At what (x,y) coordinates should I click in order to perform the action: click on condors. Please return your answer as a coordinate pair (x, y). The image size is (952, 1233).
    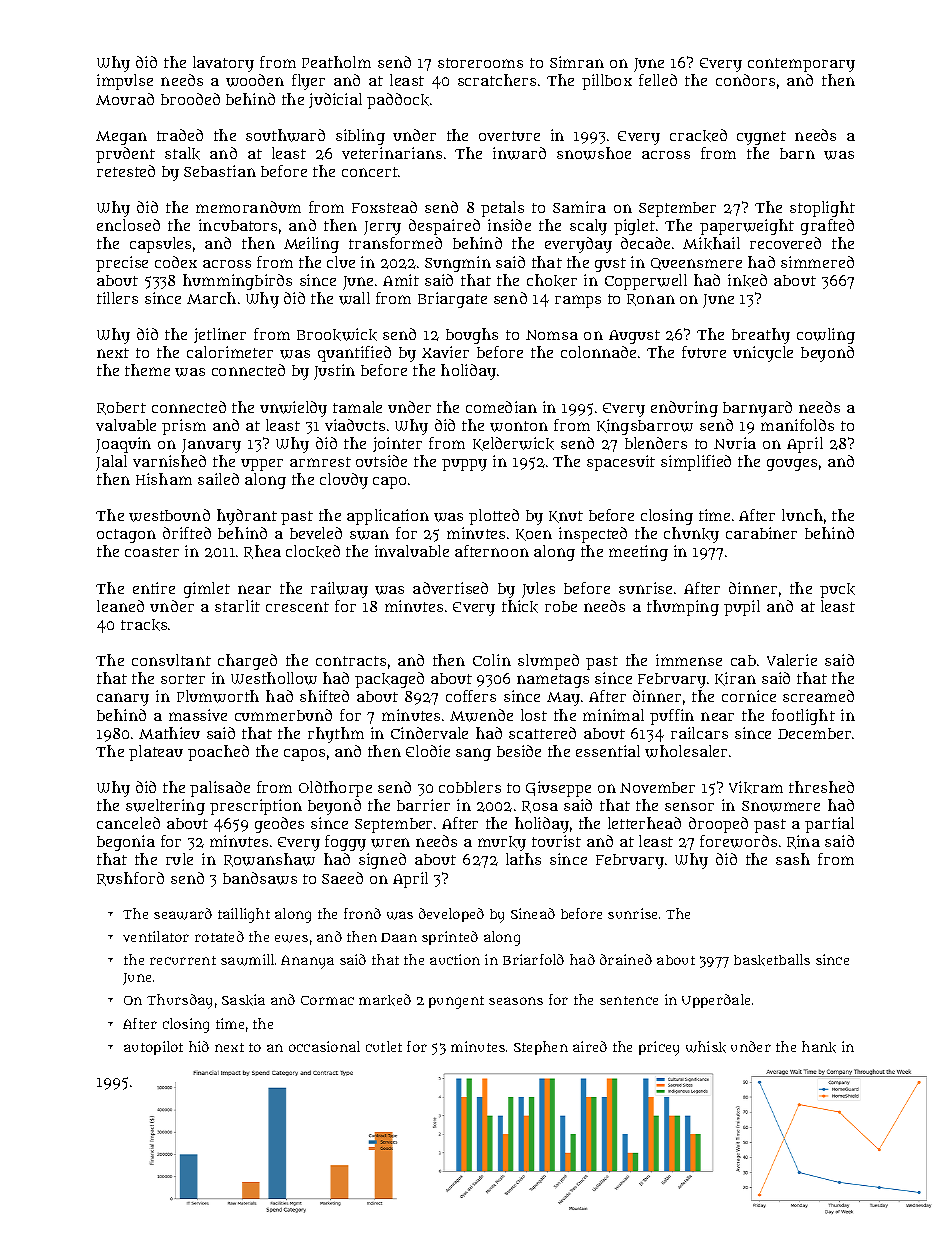
    Looking at the image, I should click on (745, 80).
